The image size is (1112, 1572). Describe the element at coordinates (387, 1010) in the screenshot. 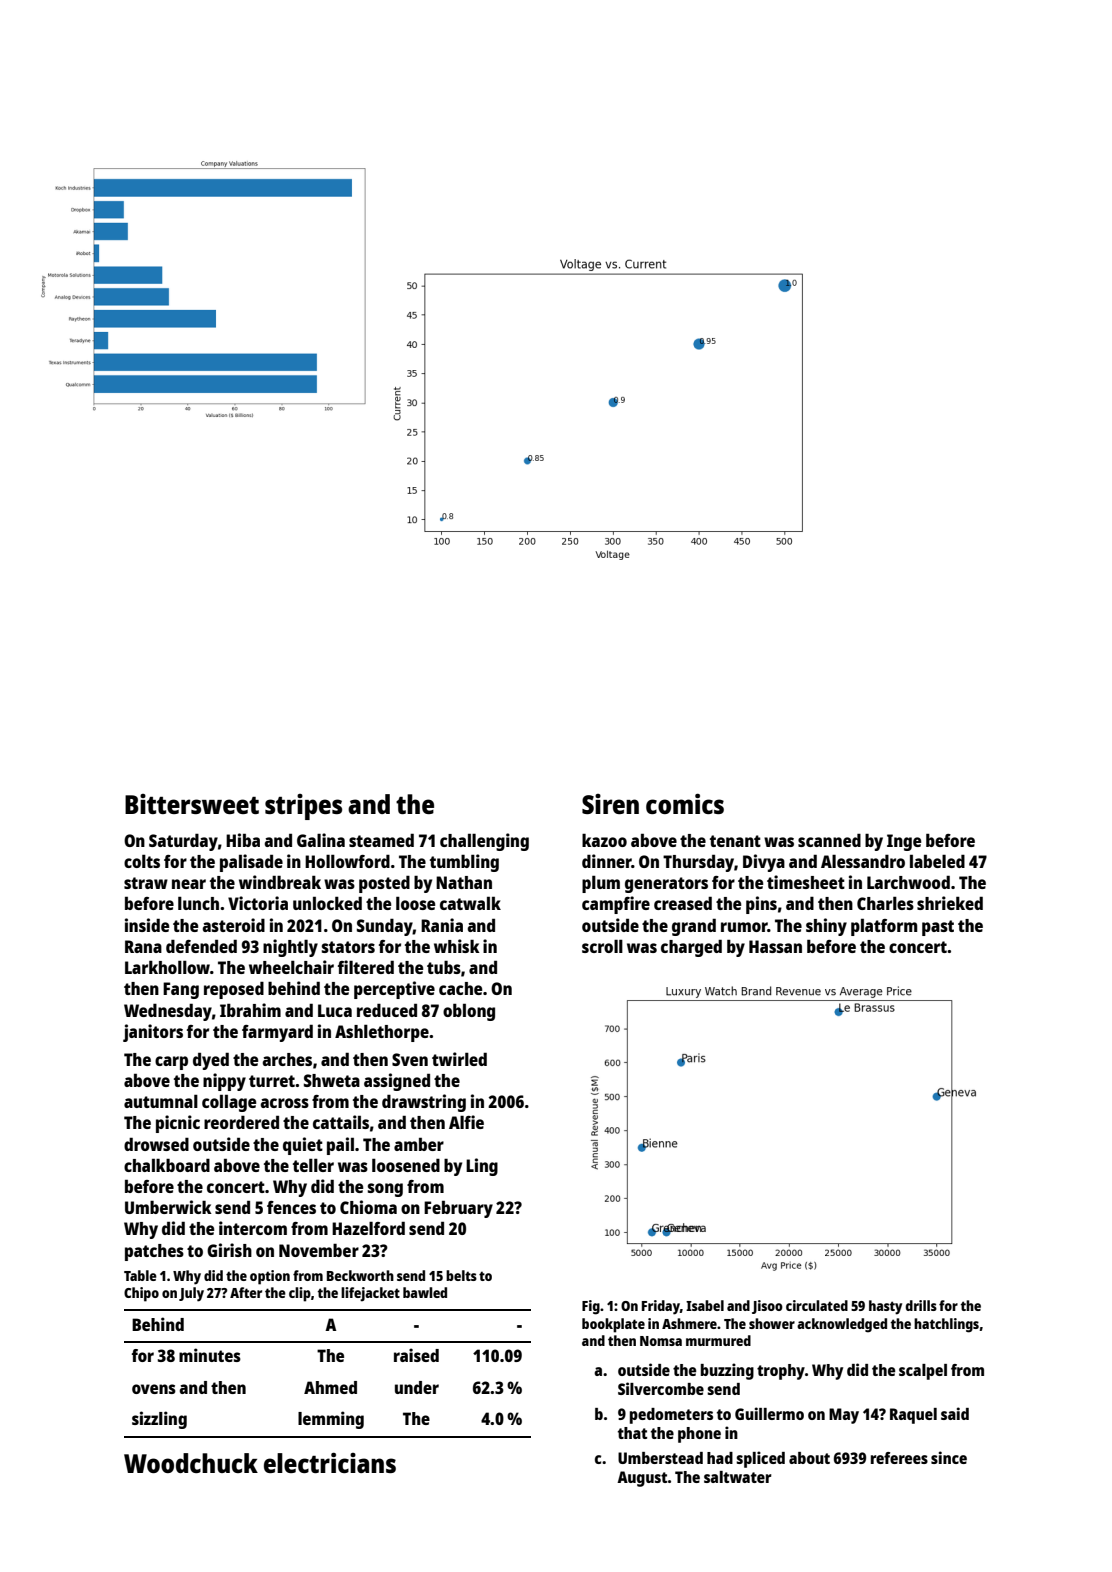

I see `reduced` at that location.
